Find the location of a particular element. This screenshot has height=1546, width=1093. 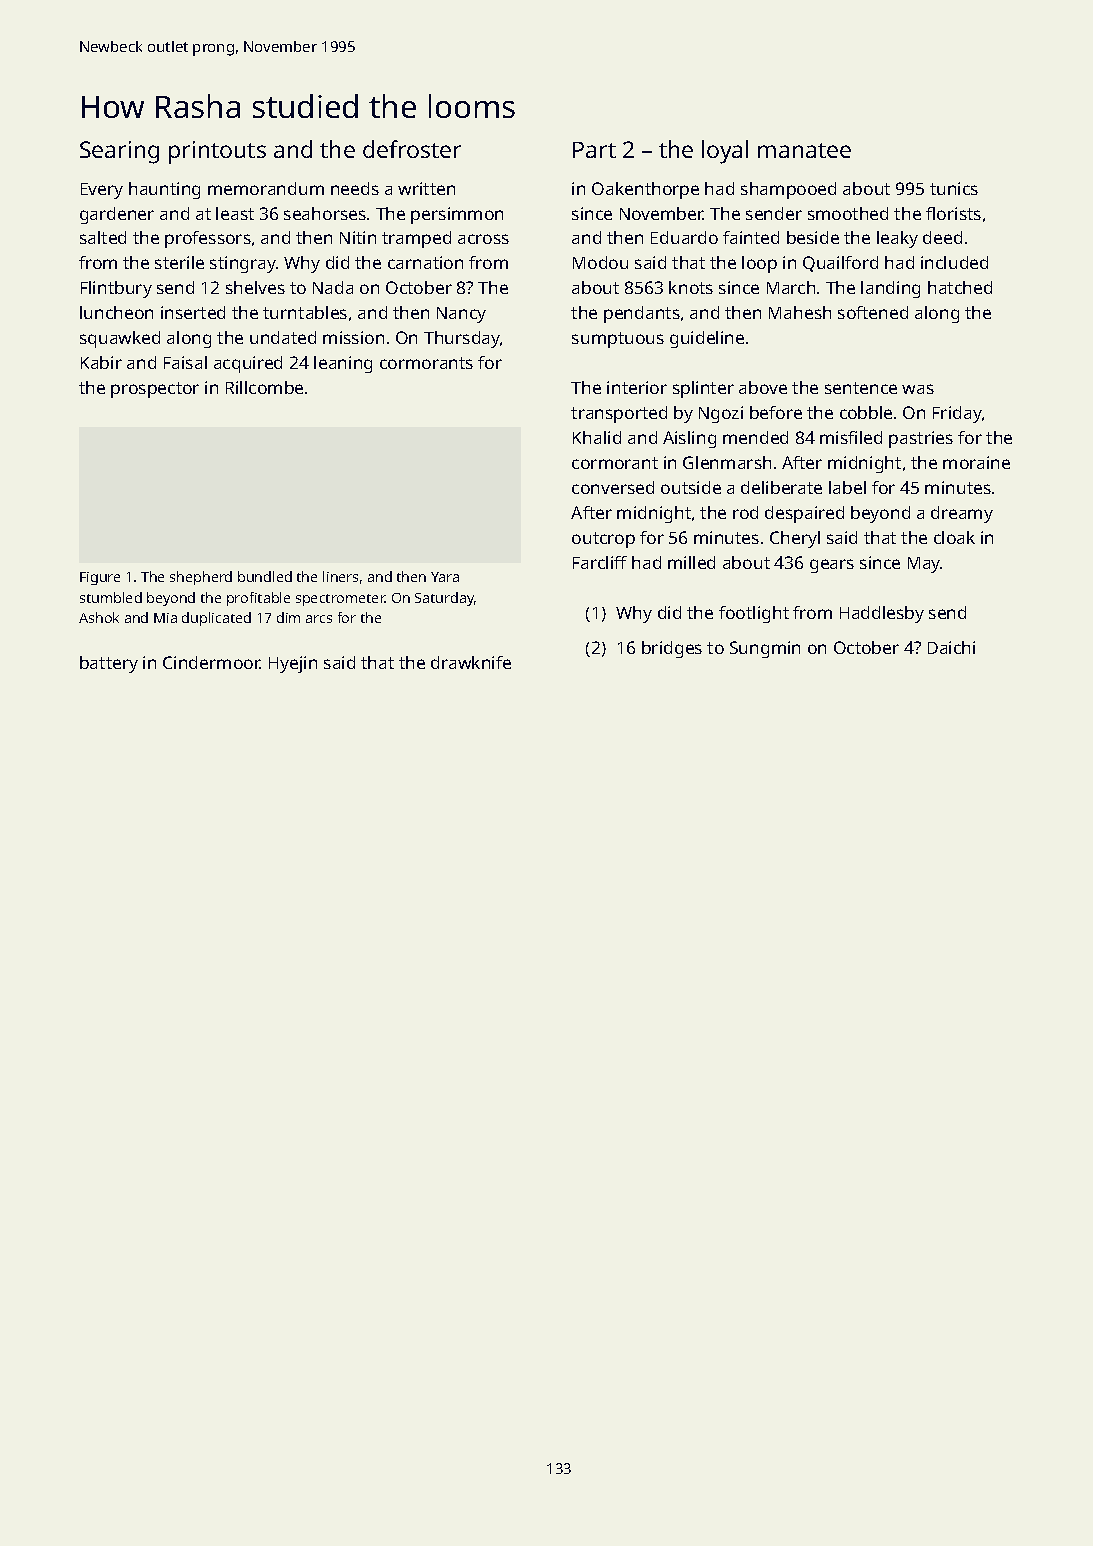

carnation is located at coordinates (425, 262).
